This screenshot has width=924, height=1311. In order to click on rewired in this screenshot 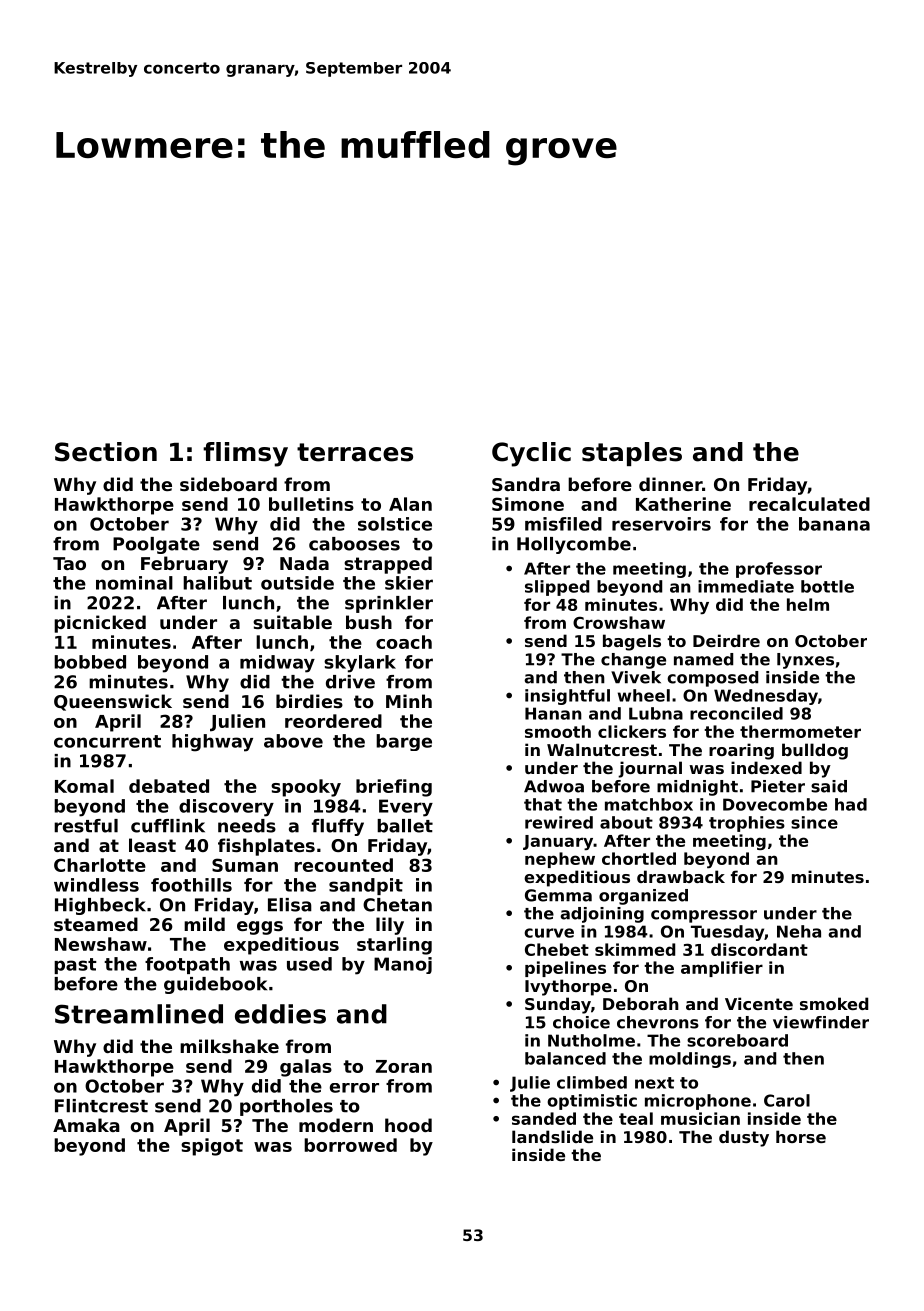, I will do `click(559, 822)`.
